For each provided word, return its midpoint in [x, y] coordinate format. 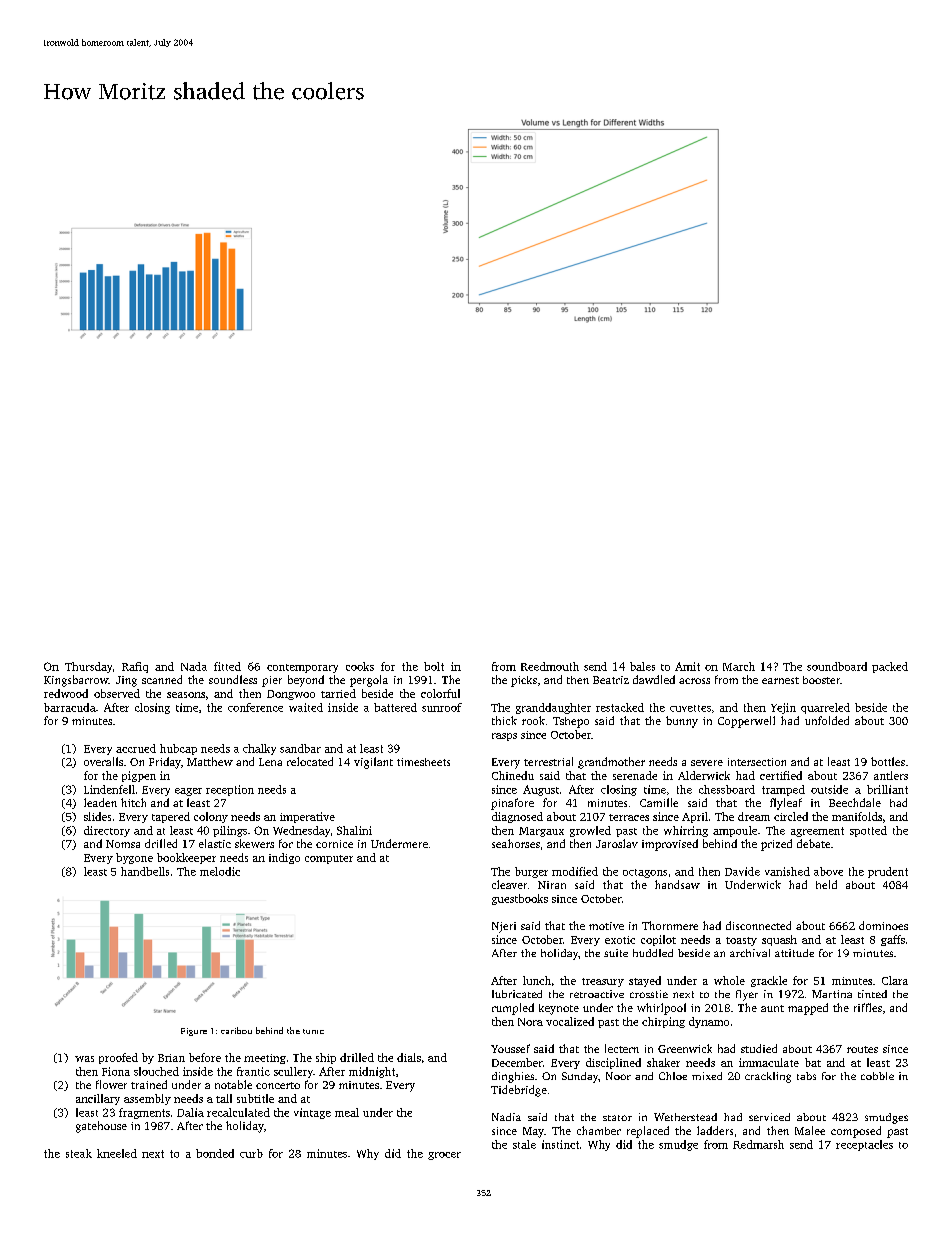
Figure [194, 1032]
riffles [868, 1007]
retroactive [597, 994]
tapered [171, 817]
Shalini [354, 830]
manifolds [857, 816]
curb [251, 1153]
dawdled [654, 679]
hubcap [178, 749]
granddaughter [553, 708]
